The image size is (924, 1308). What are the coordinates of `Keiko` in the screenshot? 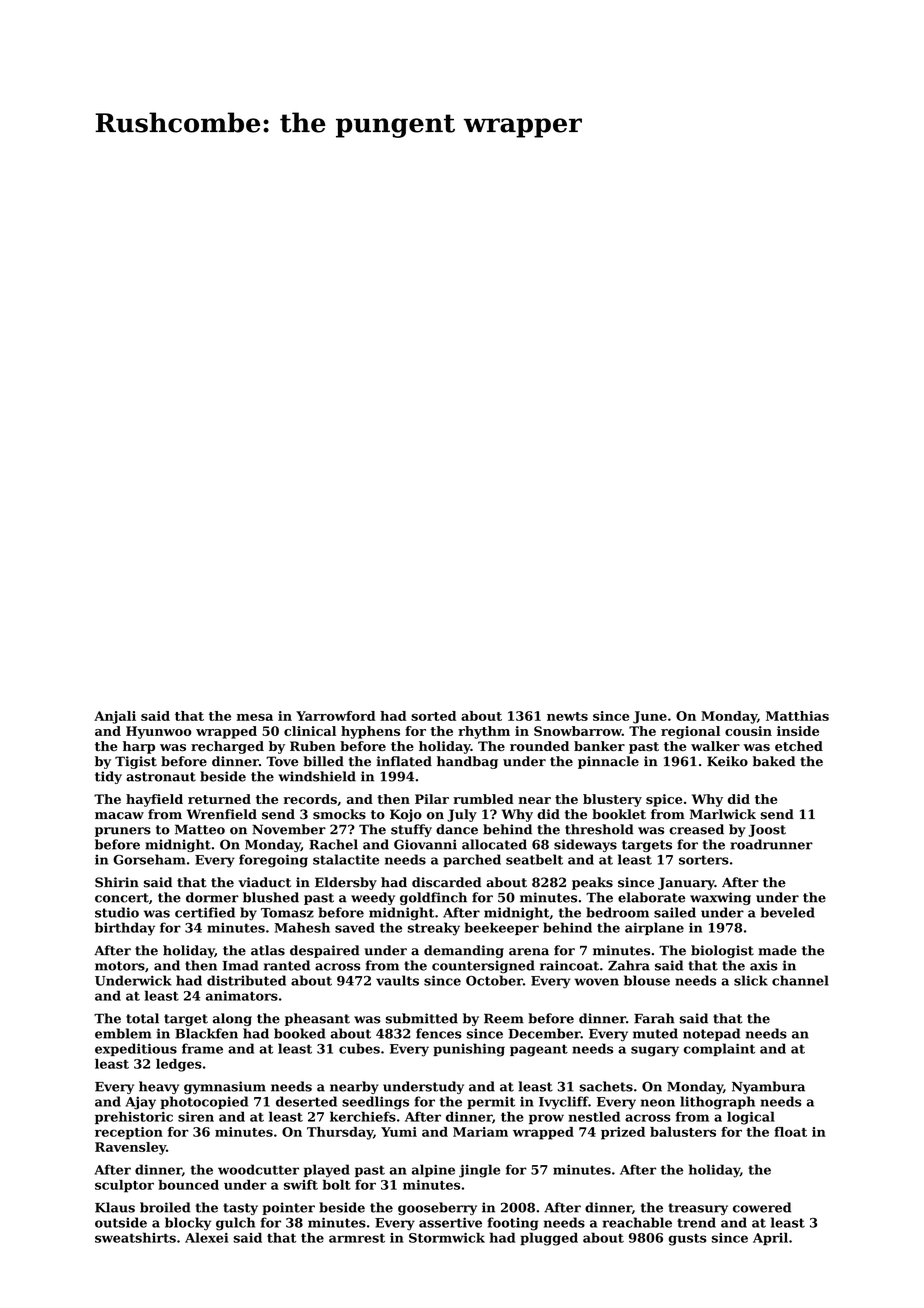 It's located at (727, 761).
